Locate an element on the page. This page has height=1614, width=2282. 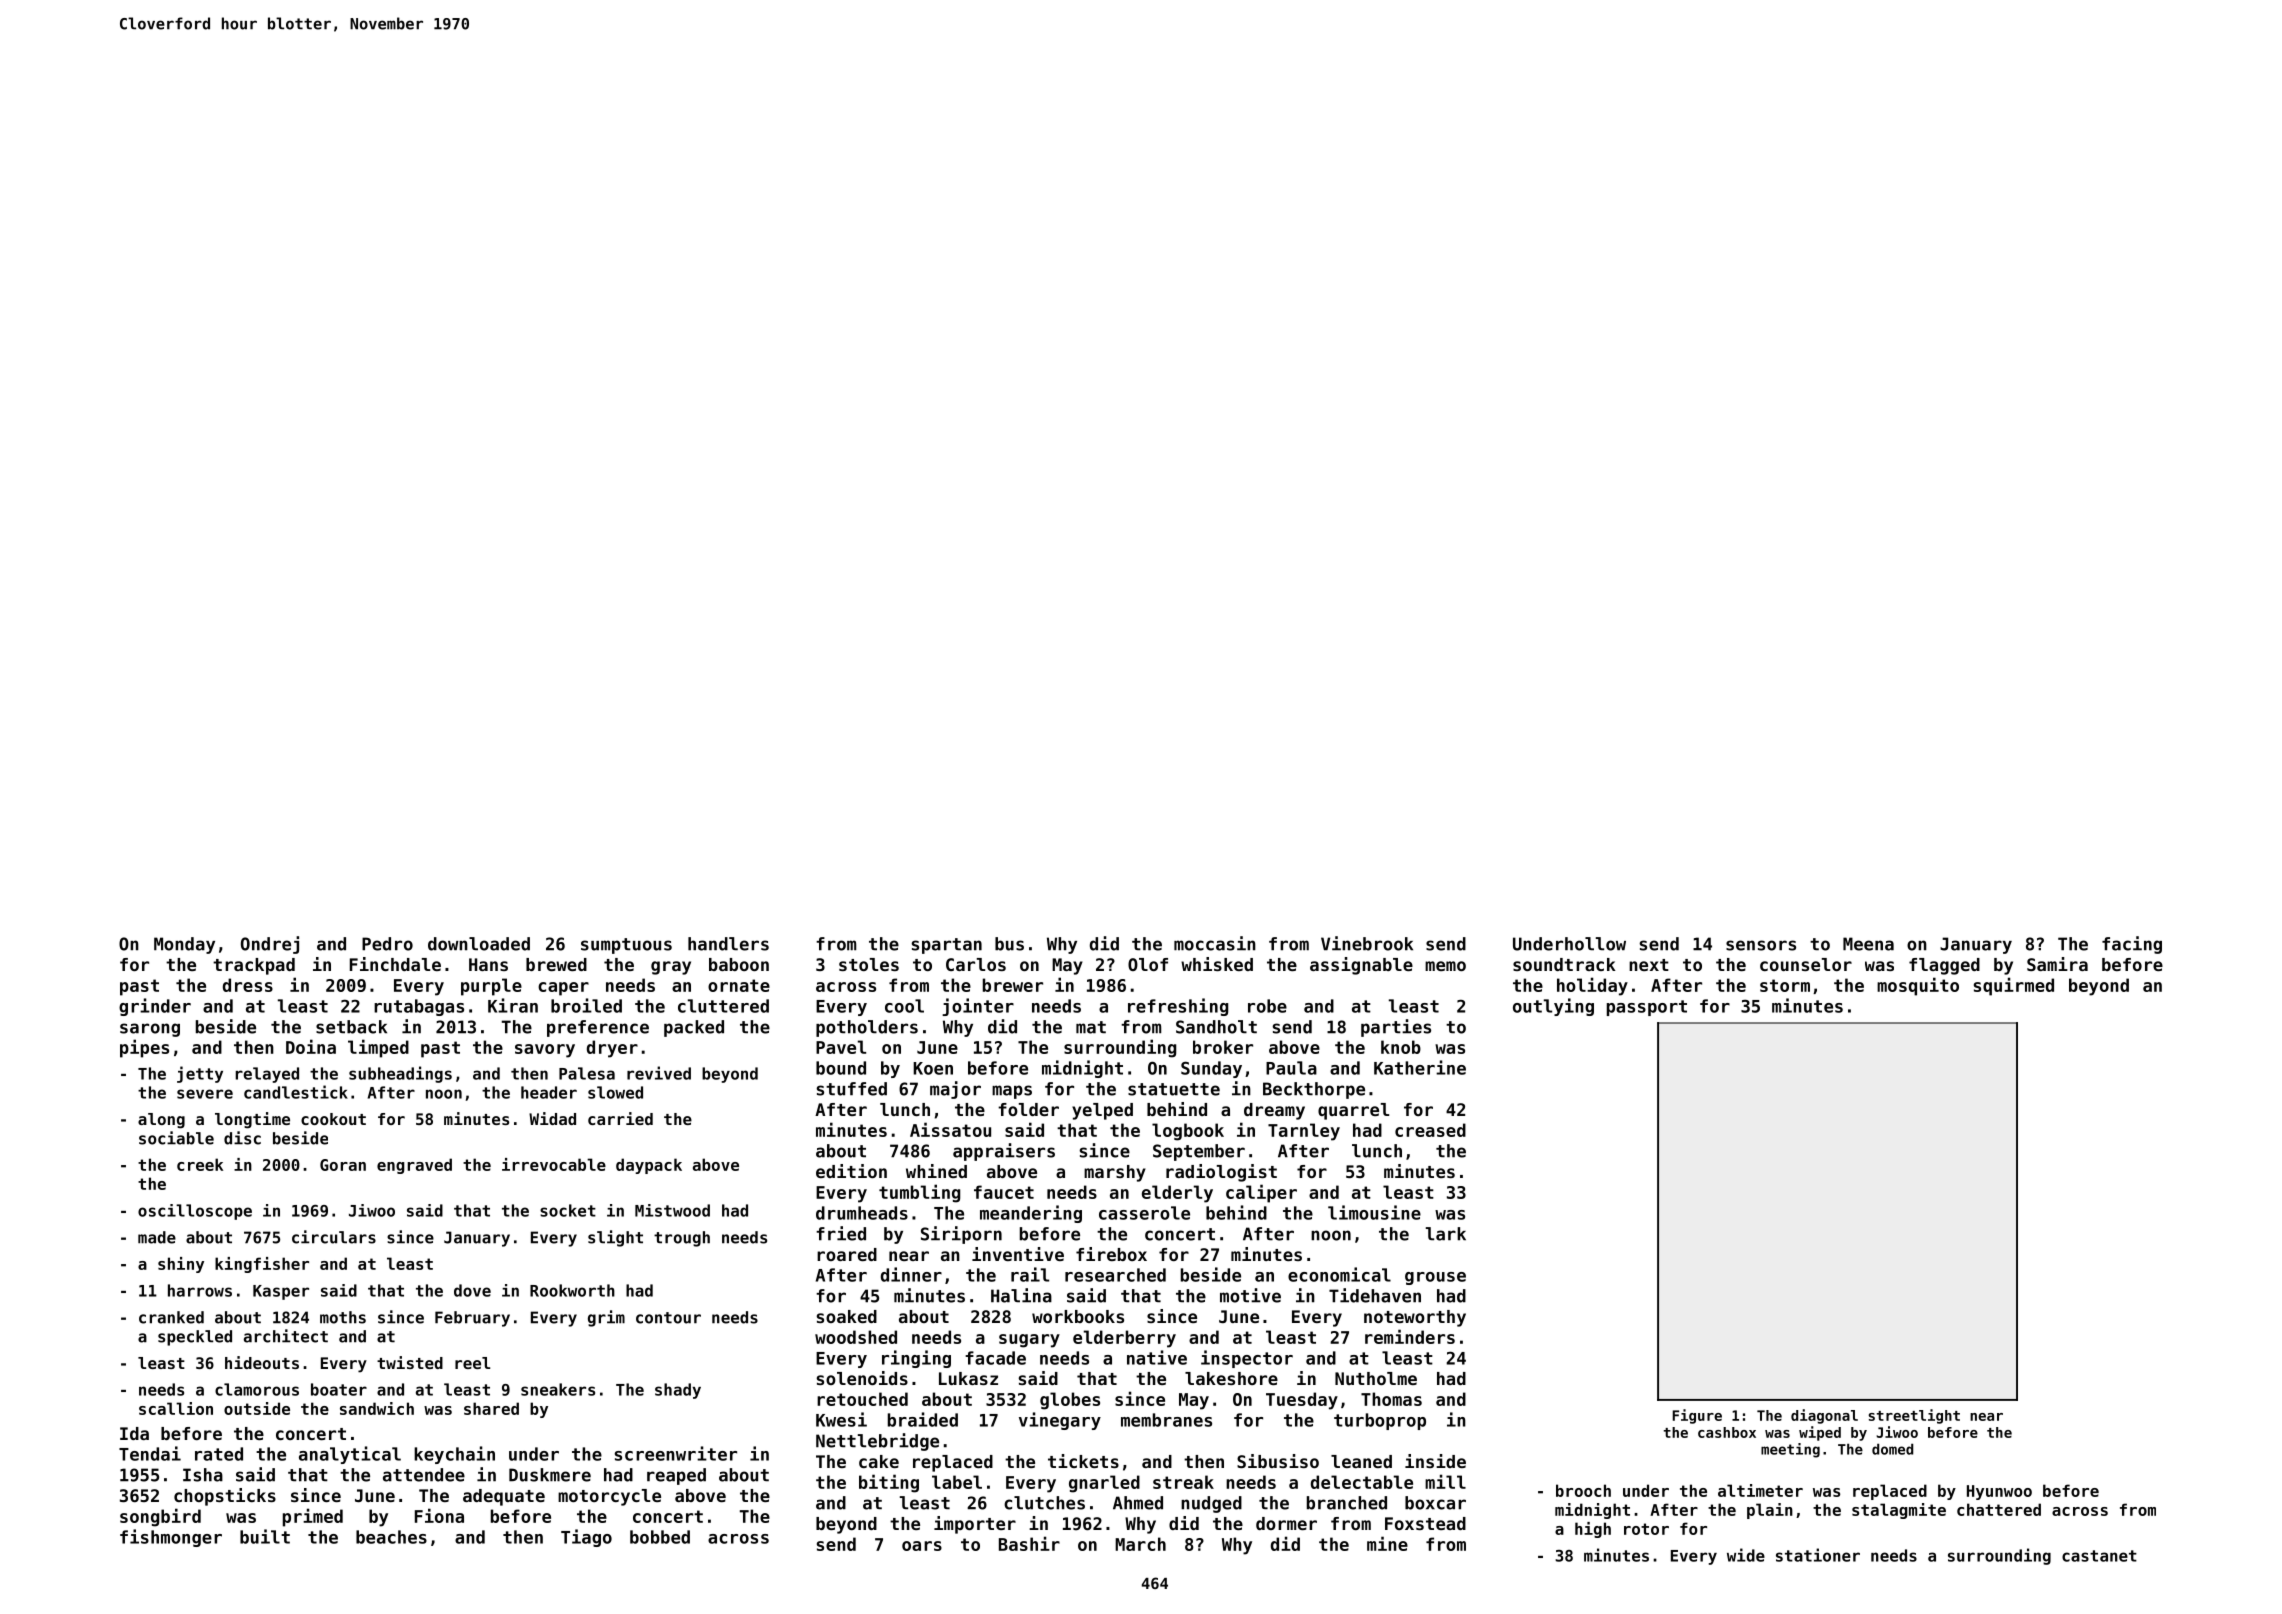
clamorous is located at coordinates (257, 1389).
